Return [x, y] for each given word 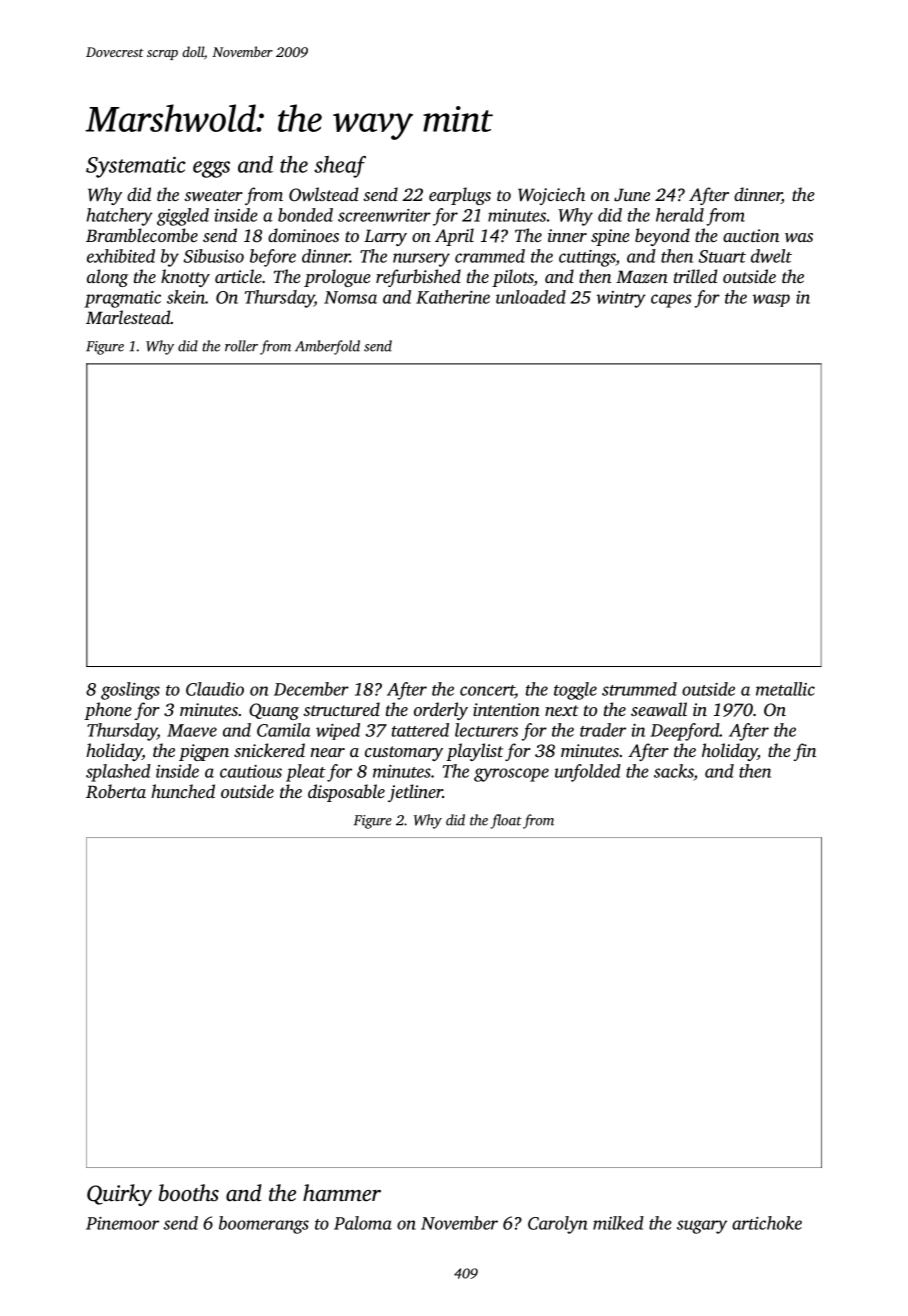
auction [751, 235]
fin [805, 752]
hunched [183, 791]
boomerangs [264, 1225]
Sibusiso [214, 256]
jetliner [415, 793]
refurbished [418, 278]
